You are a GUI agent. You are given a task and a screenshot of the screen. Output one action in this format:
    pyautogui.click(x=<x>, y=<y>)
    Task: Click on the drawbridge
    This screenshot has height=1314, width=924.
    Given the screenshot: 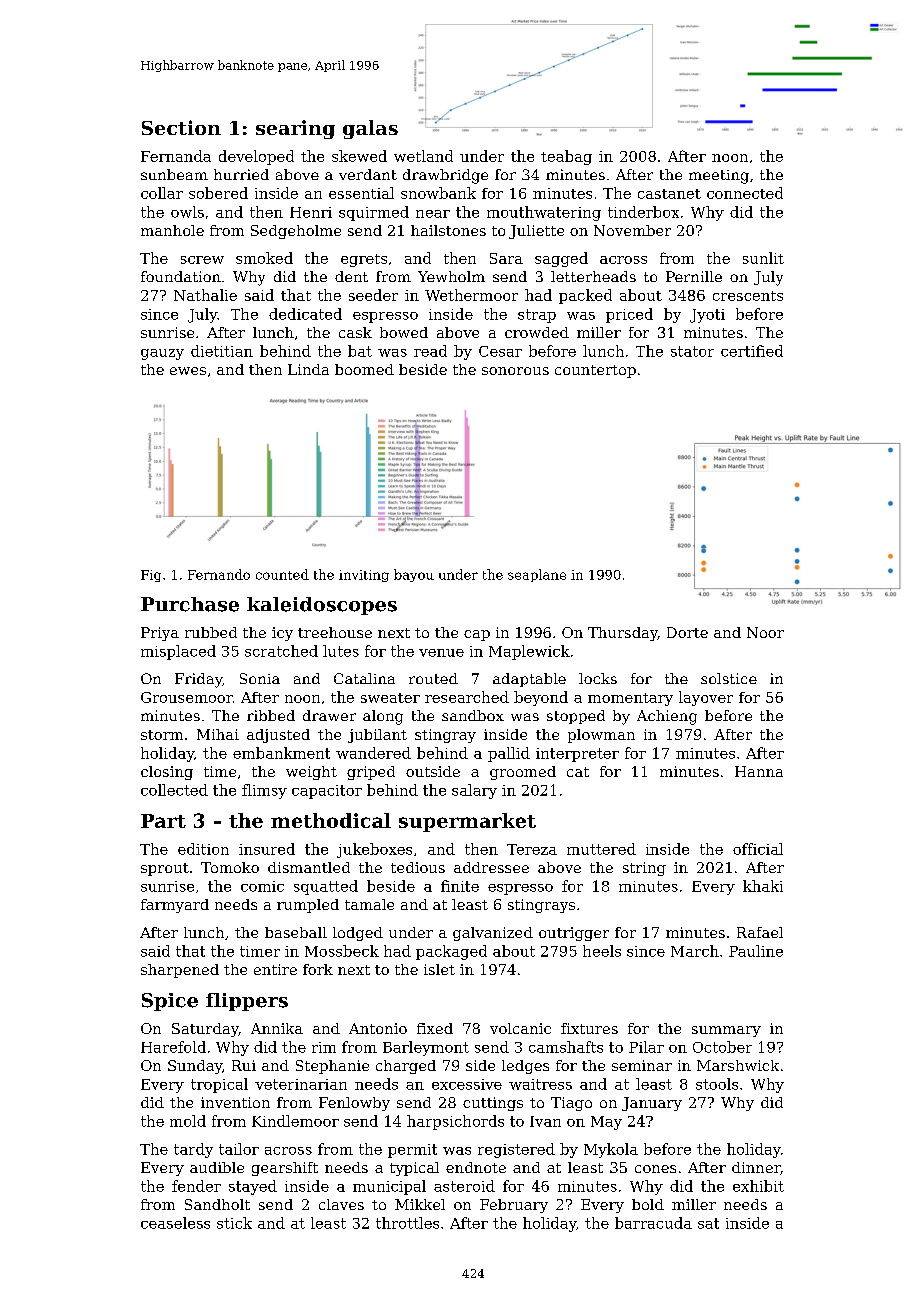 What is the action you would take?
    pyautogui.click(x=445, y=176)
